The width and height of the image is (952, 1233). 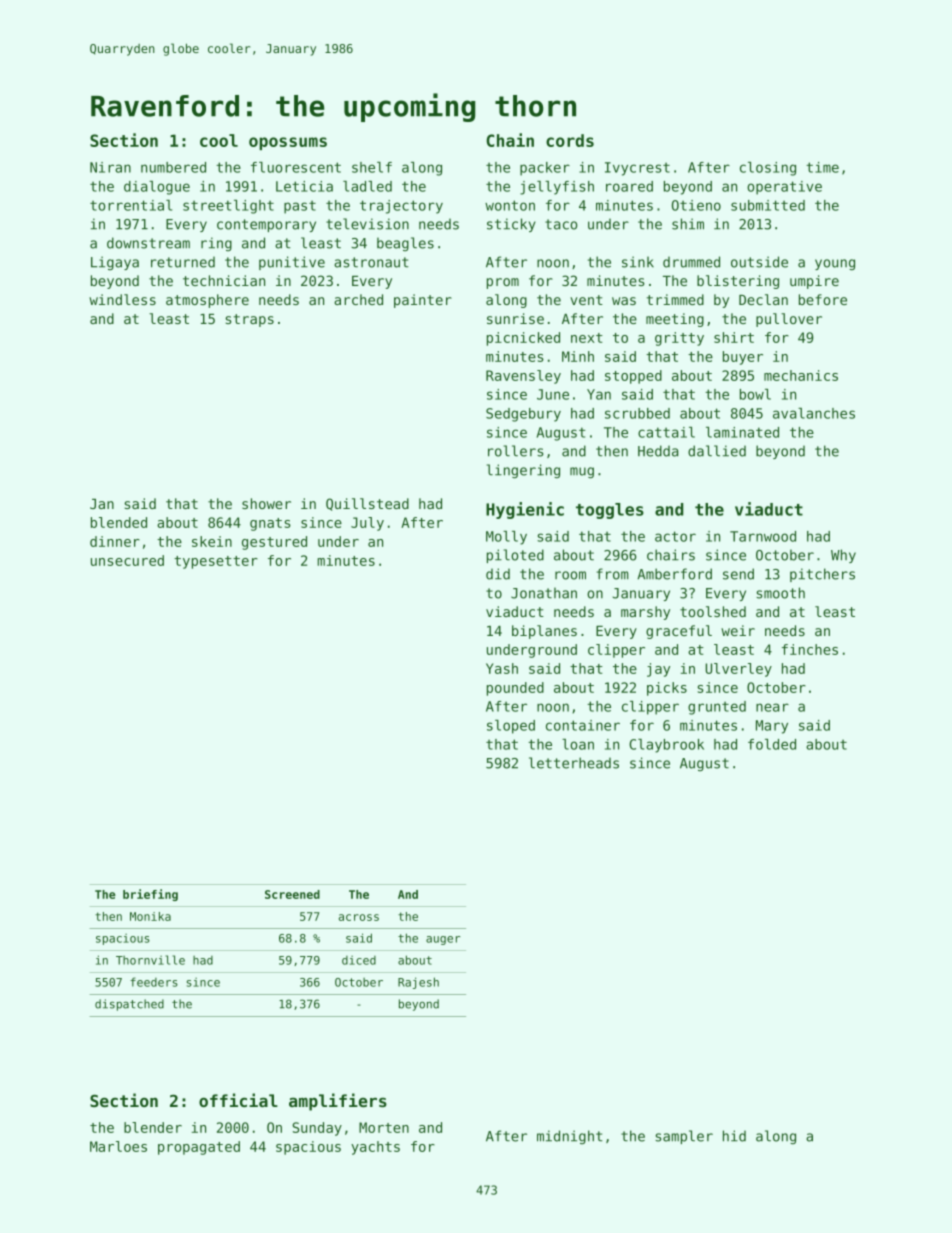 I want to click on Ligaya, so click(x=115, y=263).
